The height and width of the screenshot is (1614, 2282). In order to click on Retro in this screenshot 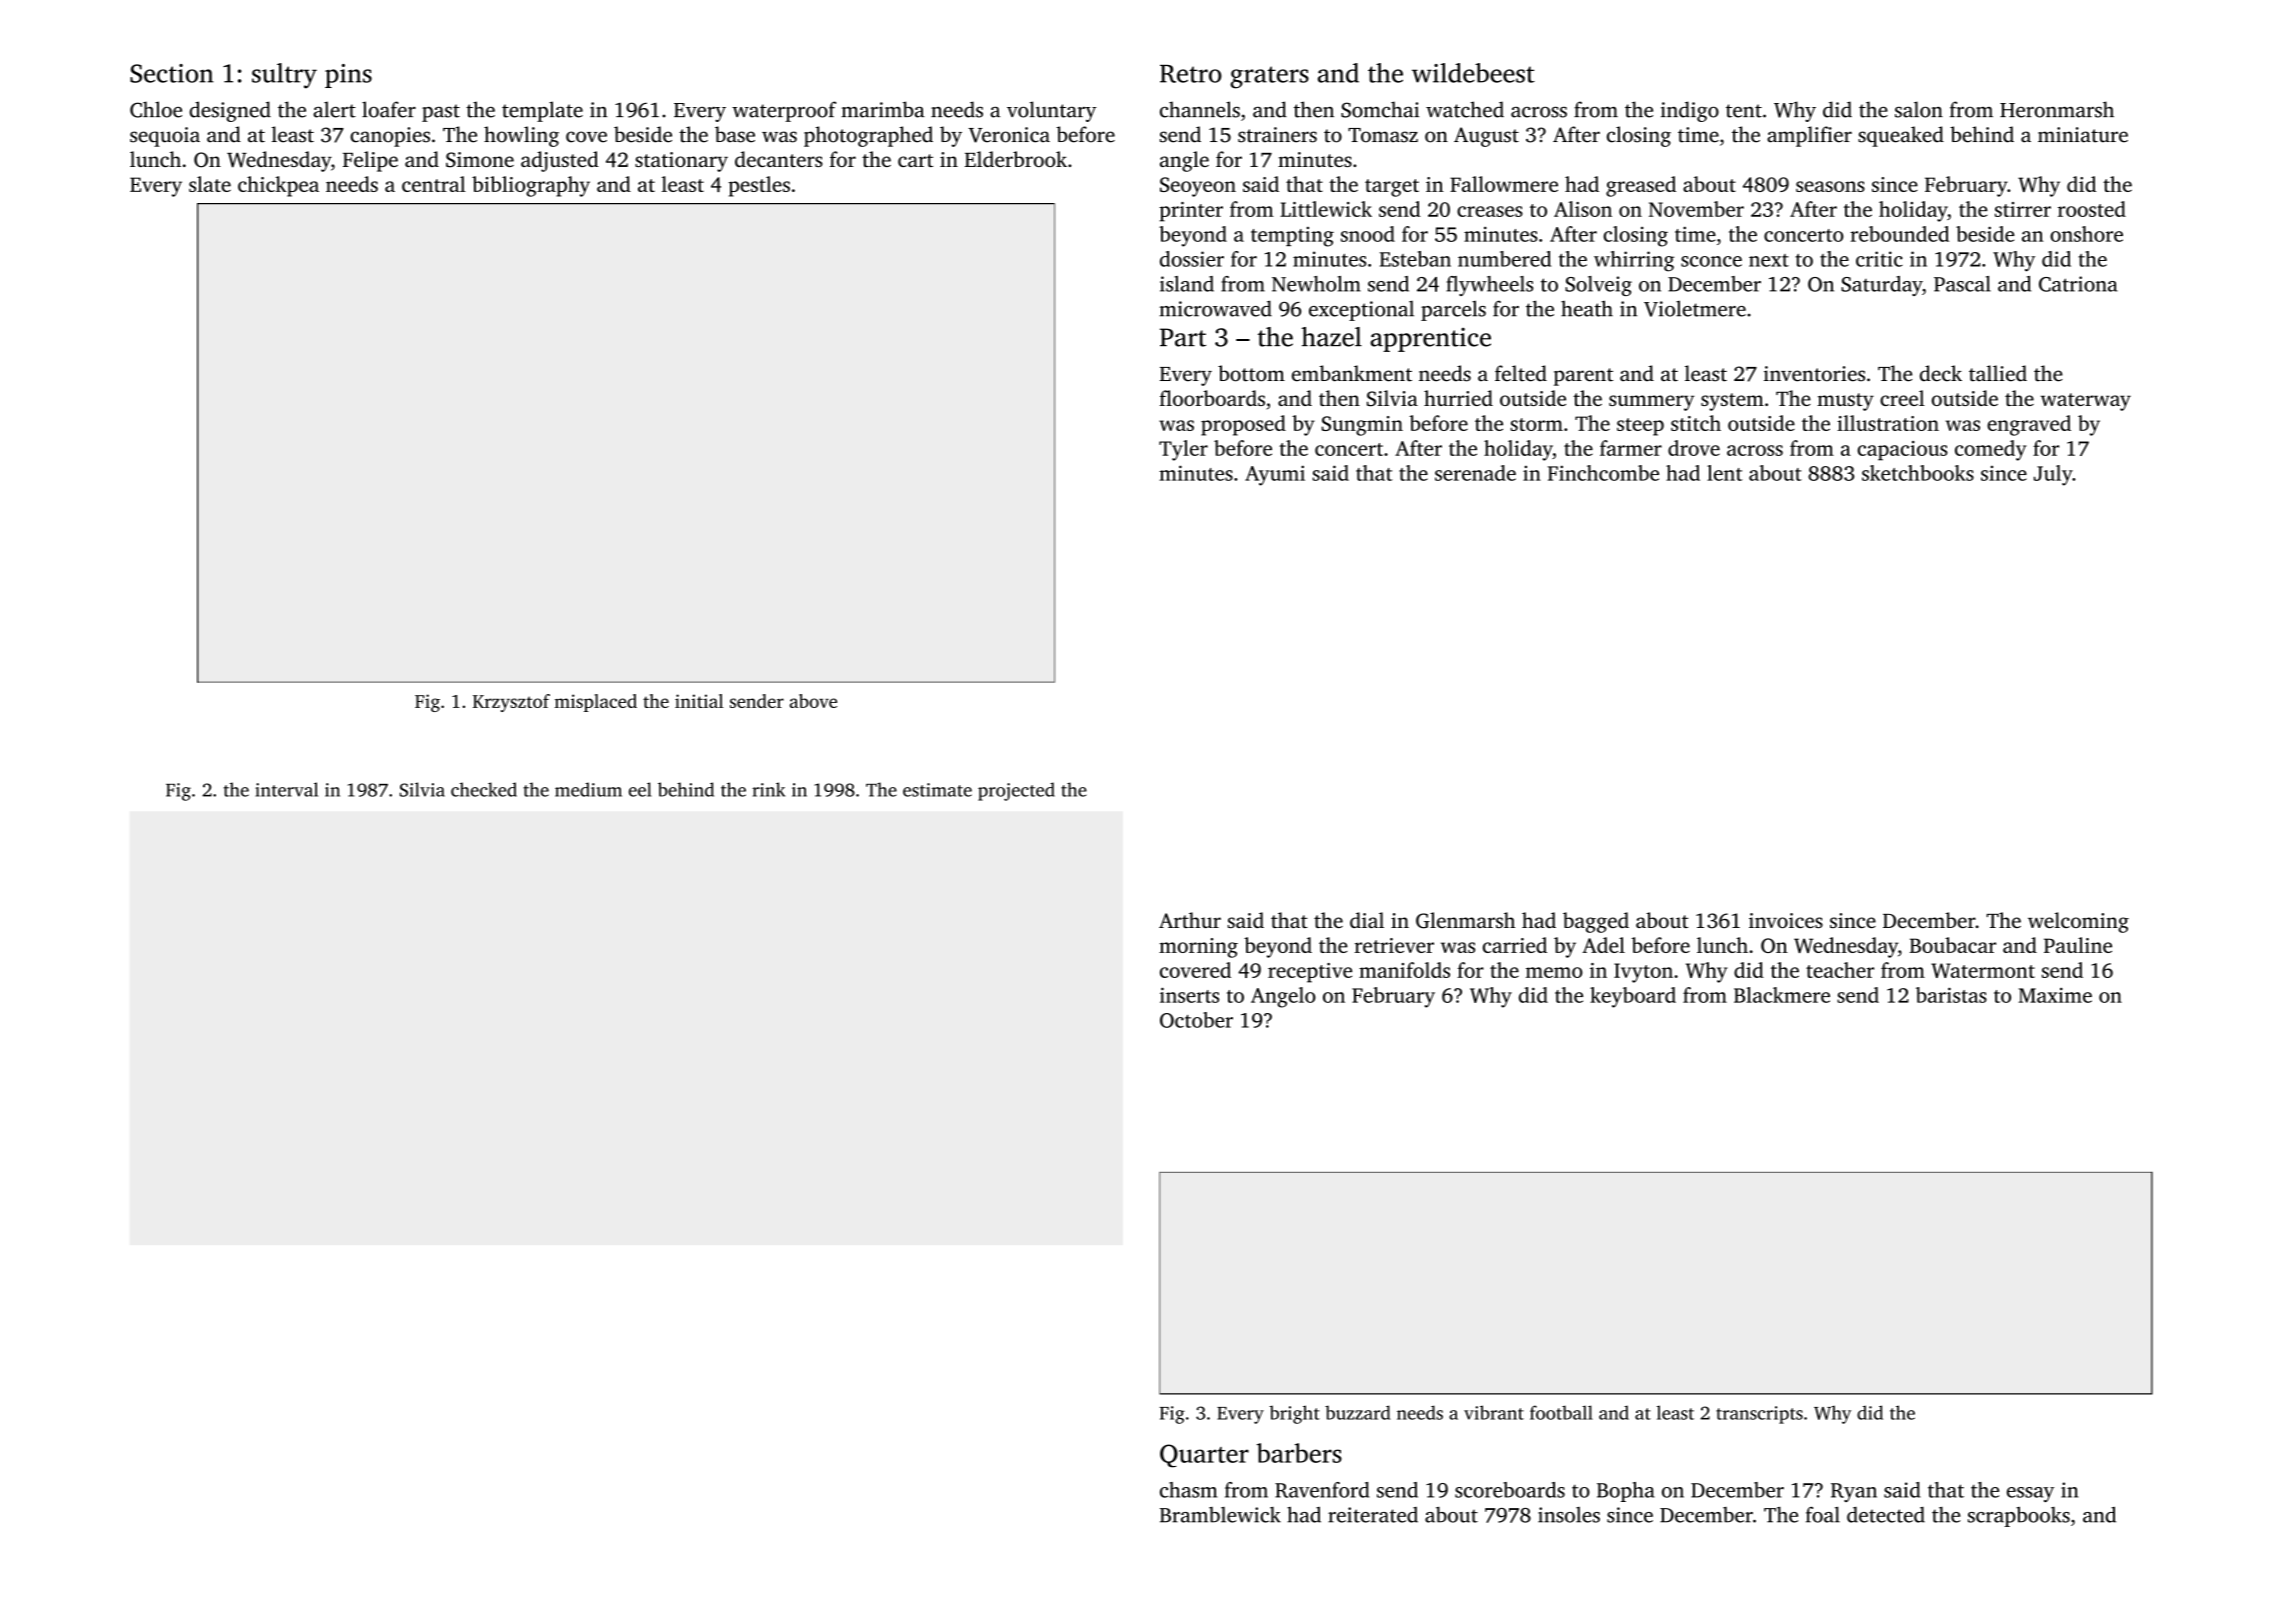, I will do `click(1191, 74)`.
